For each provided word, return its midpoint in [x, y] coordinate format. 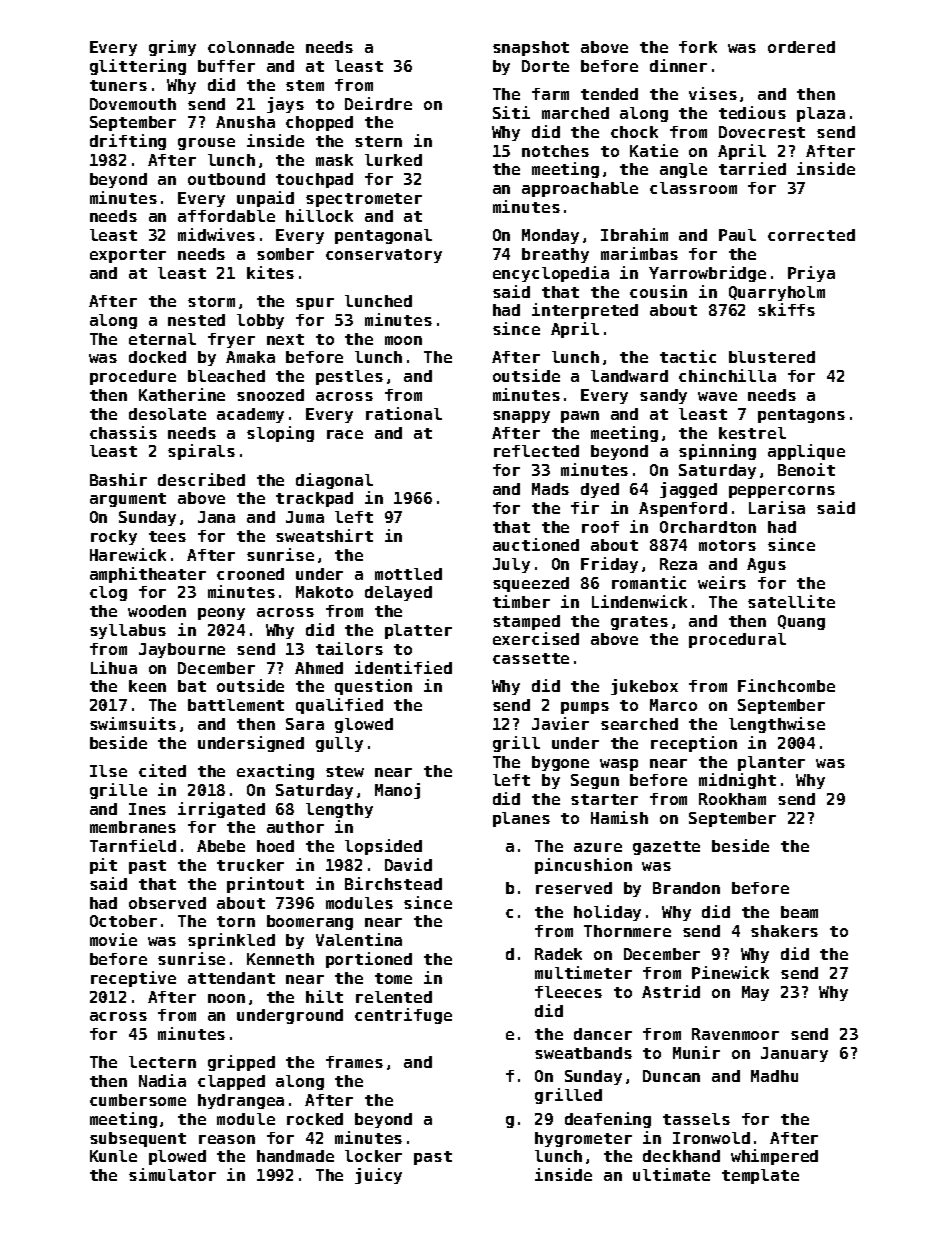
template [760, 1176]
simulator [172, 1174]
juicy [378, 1176]
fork [698, 47]
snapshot [531, 48]
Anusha [245, 122]
